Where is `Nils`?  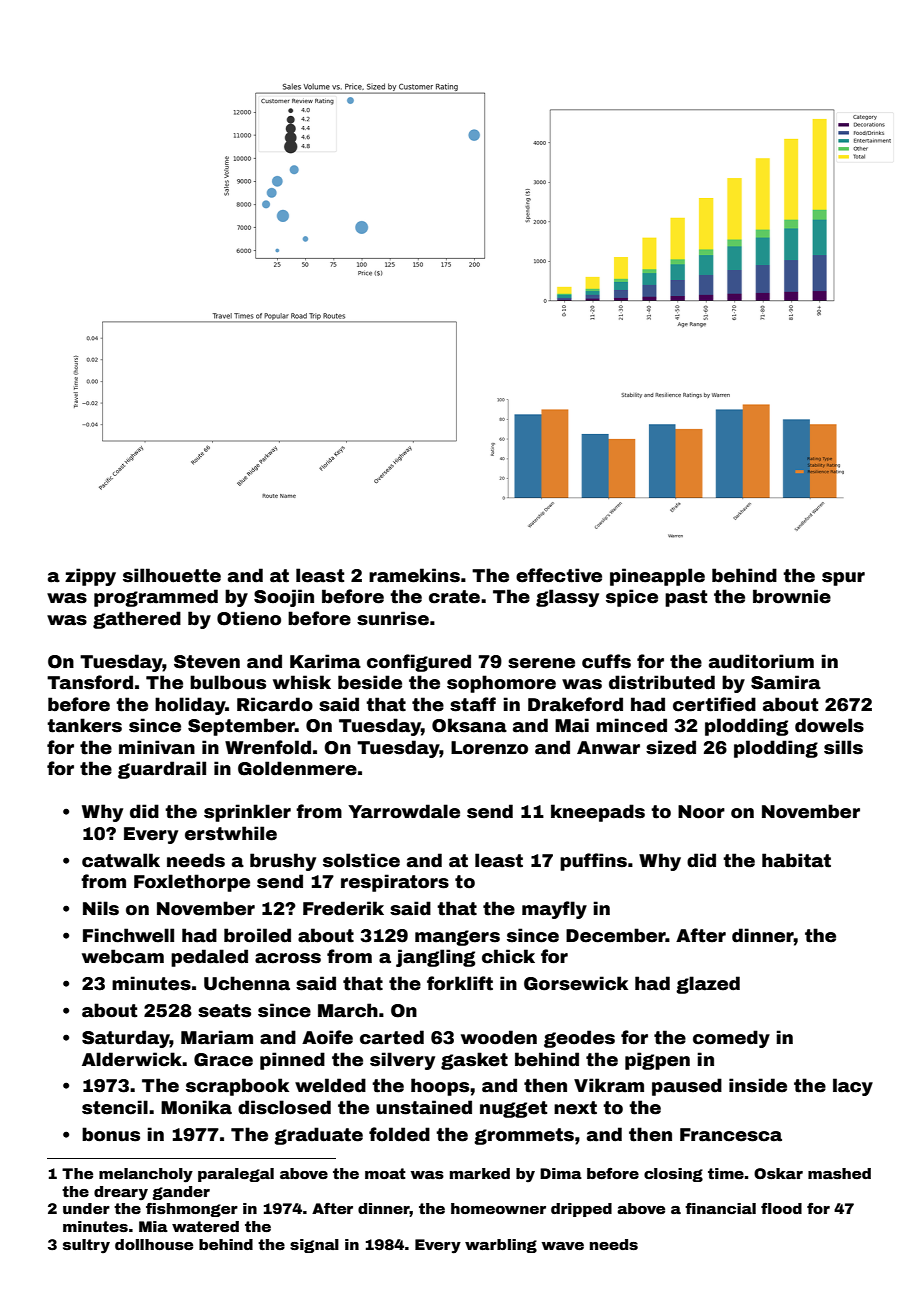
Nils is located at coordinates (101, 908).
